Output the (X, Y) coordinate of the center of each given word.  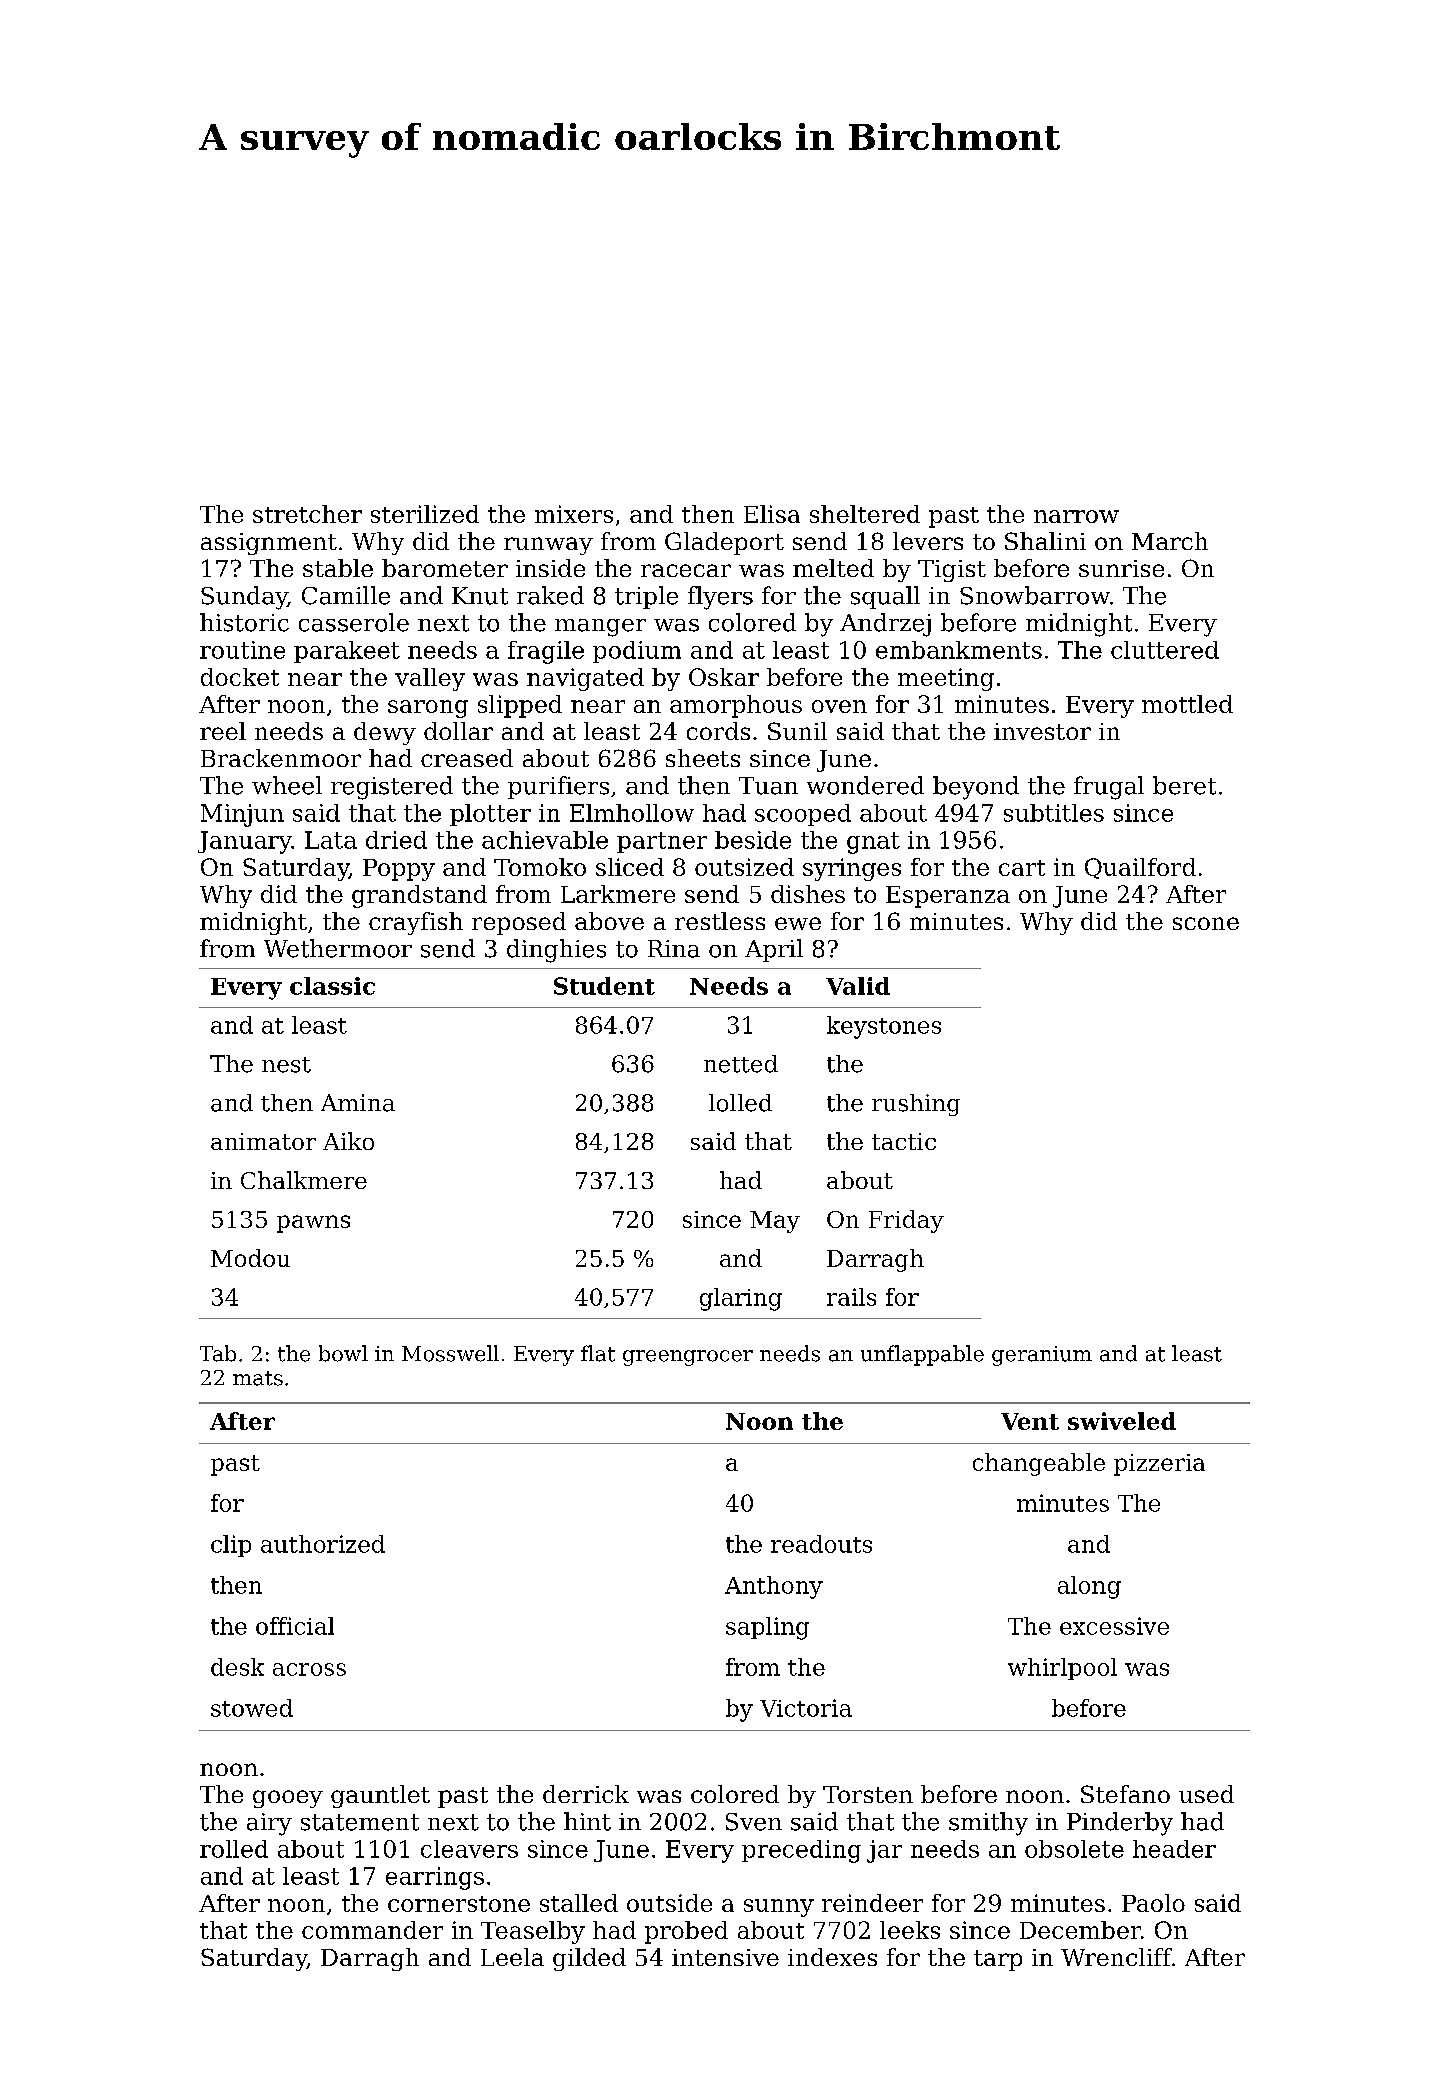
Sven (754, 1822)
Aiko (348, 1141)
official (295, 1626)
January (245, 842)
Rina (674, 949)
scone (1206, 923)
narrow (1076, 516)
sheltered (865, 514)
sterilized (425, 514)
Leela (512, 1957)
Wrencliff (1116, 1957)
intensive (725, 1957)
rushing (916, 1105)
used (1206, 1794)
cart (1022, 868)
